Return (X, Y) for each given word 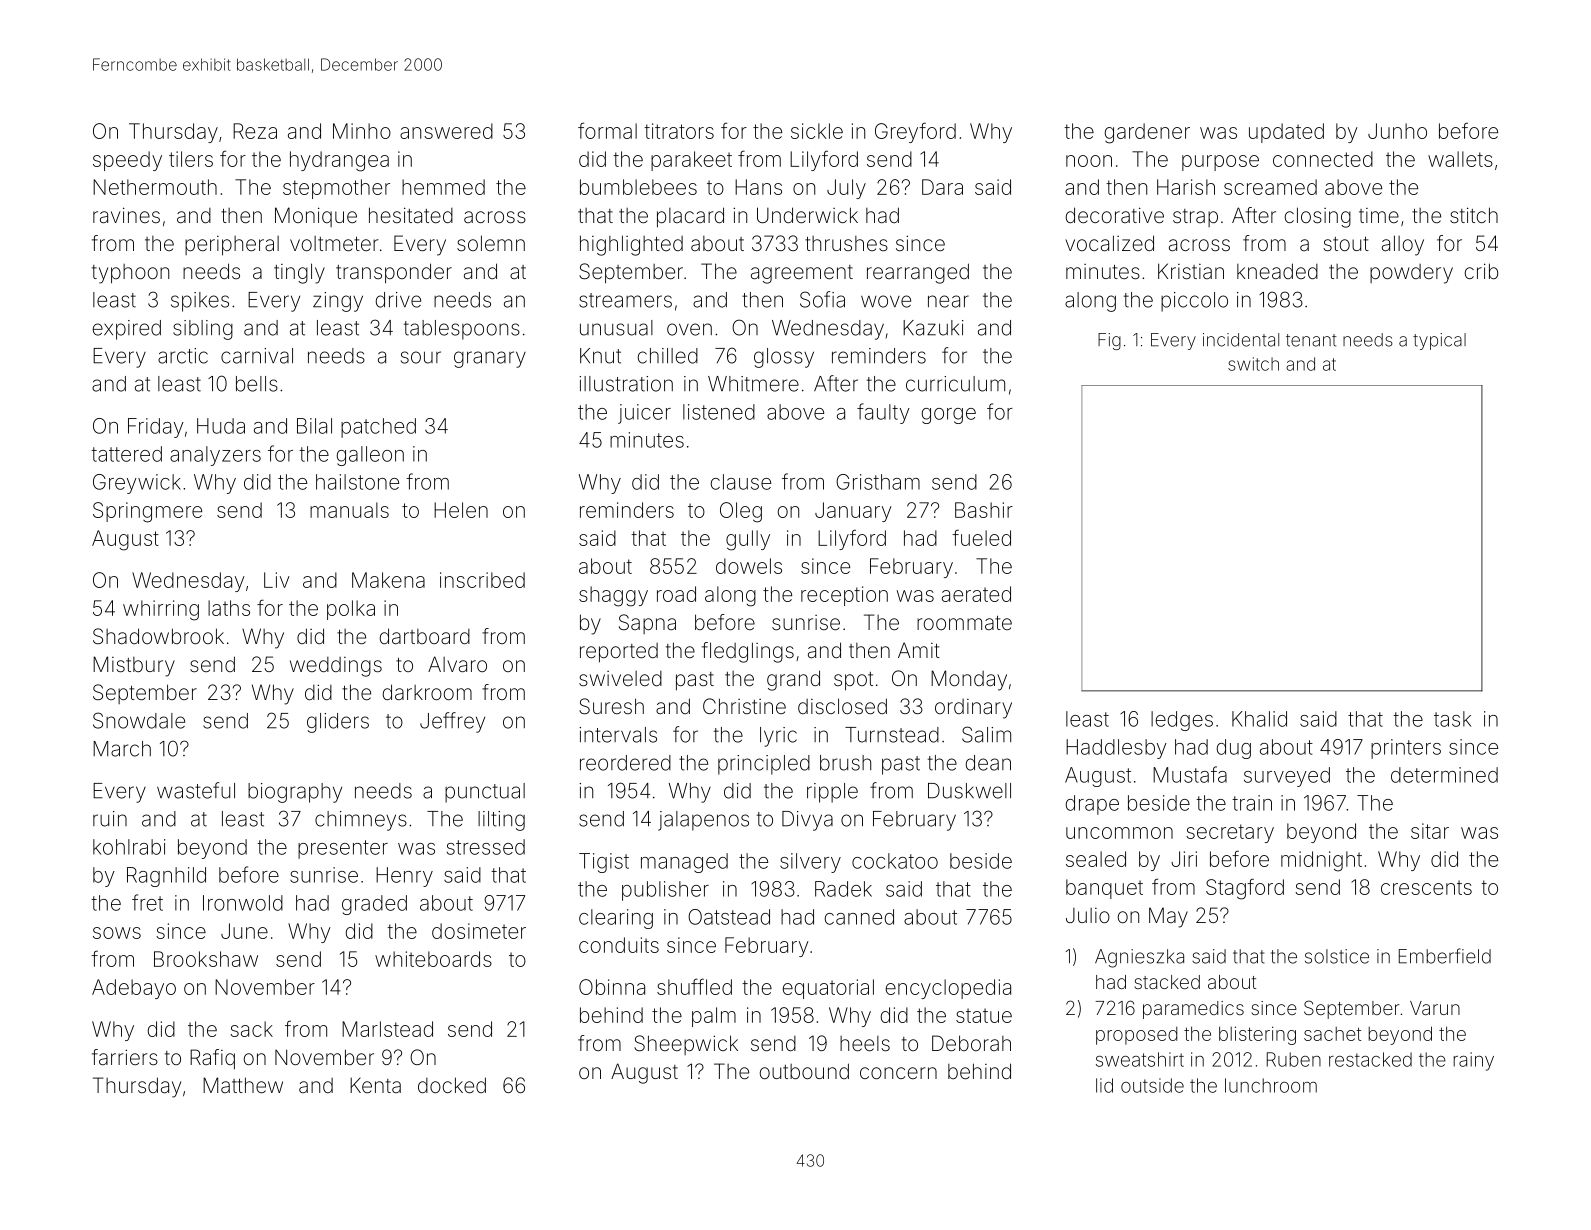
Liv (277, 580)
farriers (125, 1057)
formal (607, 130)
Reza (255, 131)
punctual (485, 793)
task (1452, 719)
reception (844, 596)
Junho (1397, 131)
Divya (807, 821)
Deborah (971, 1043)
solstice (1337, 956)
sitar (1430, 831)
